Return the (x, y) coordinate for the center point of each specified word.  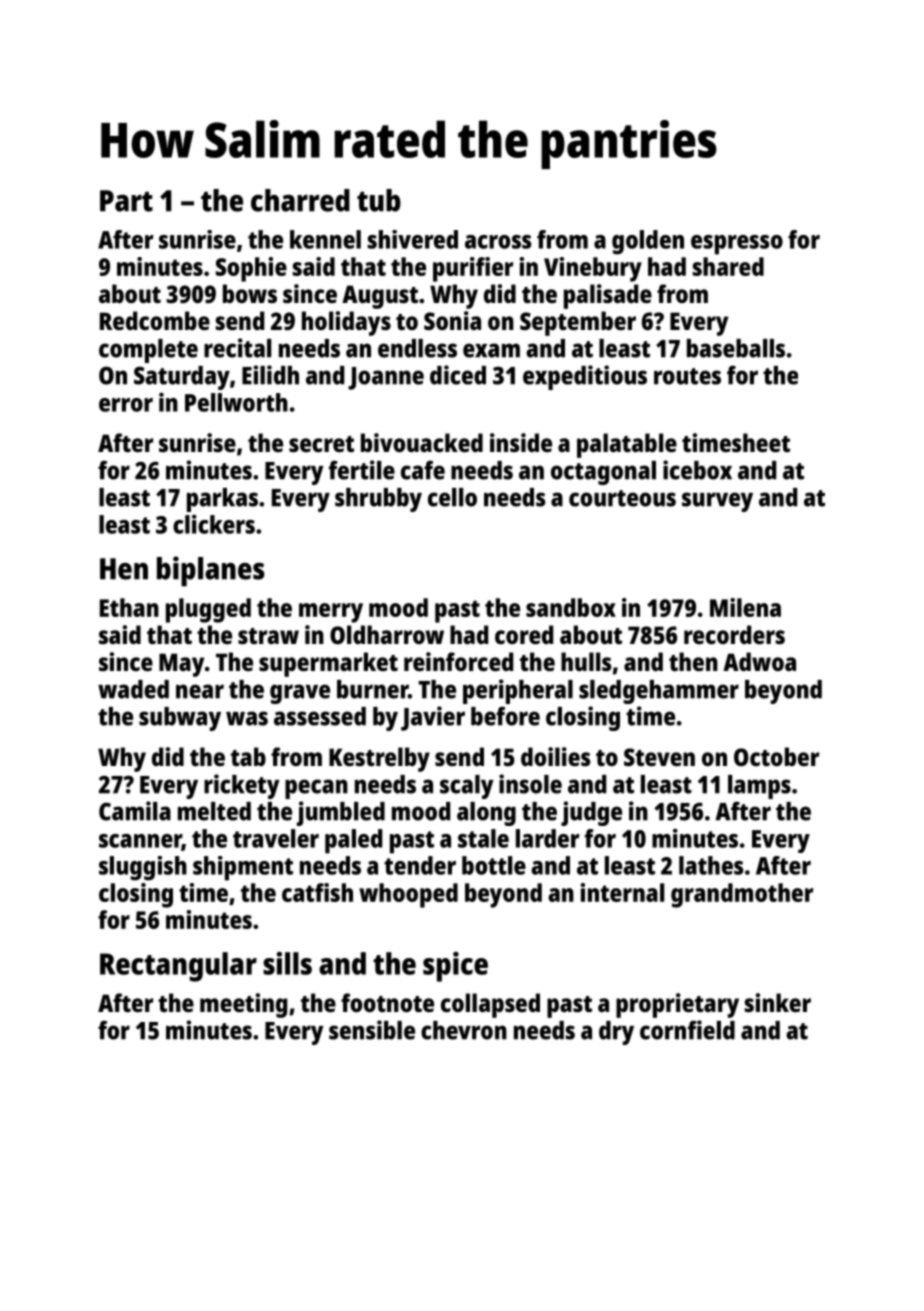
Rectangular (178, 967)
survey (717, 502)
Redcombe (155, 320)
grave (300, 694)
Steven (659, 757)
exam (491, 350)
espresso (737, 245)
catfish (317, 892)
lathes (711, 865)
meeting (243, 1005)
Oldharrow (387, 634)
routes (687, 376)
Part (126, 201)
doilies (555, 756)
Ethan (129, 607)
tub (379, 200)
